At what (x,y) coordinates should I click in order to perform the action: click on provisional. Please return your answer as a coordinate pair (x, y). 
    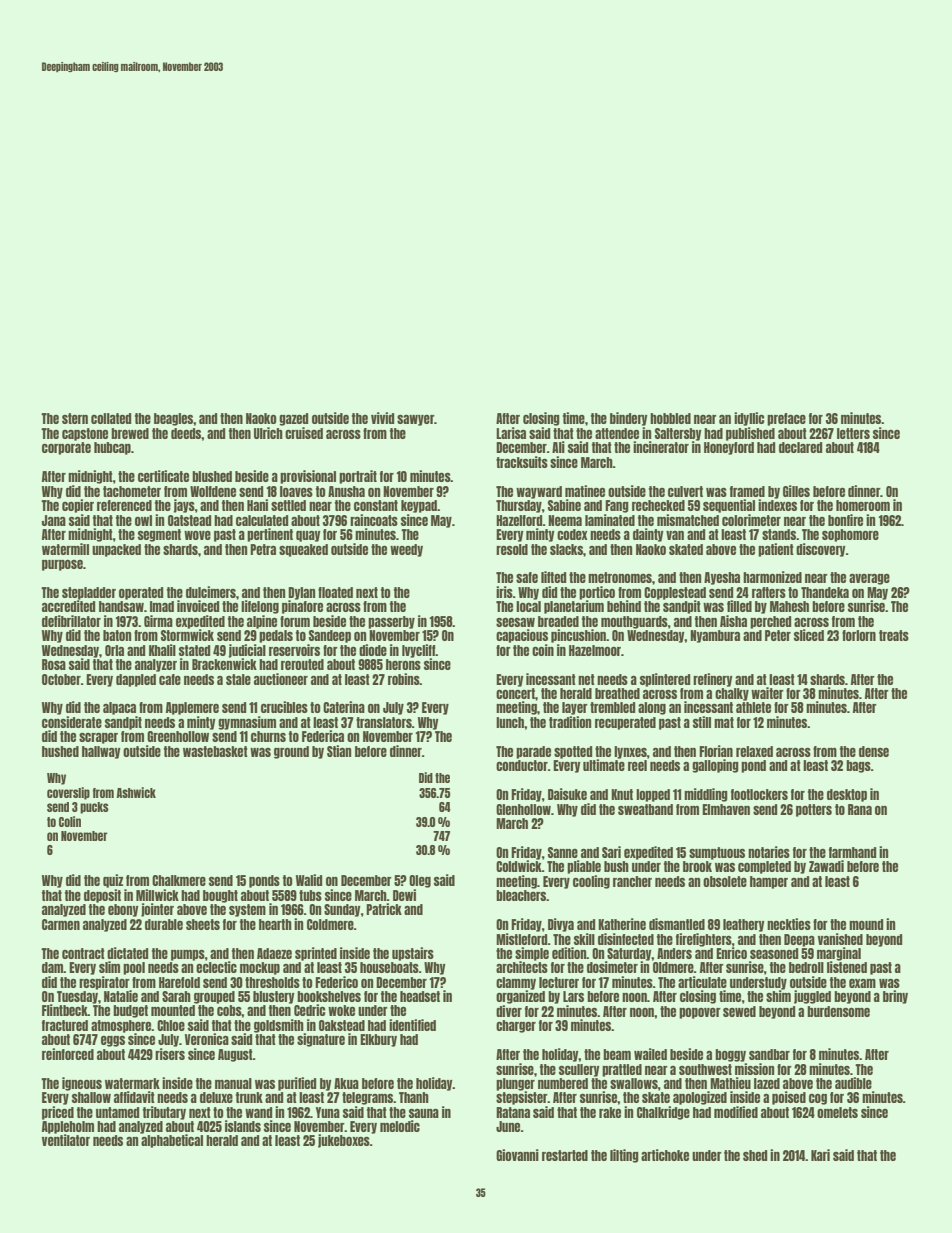
    Looking at the image, I should click on (308, 477).
